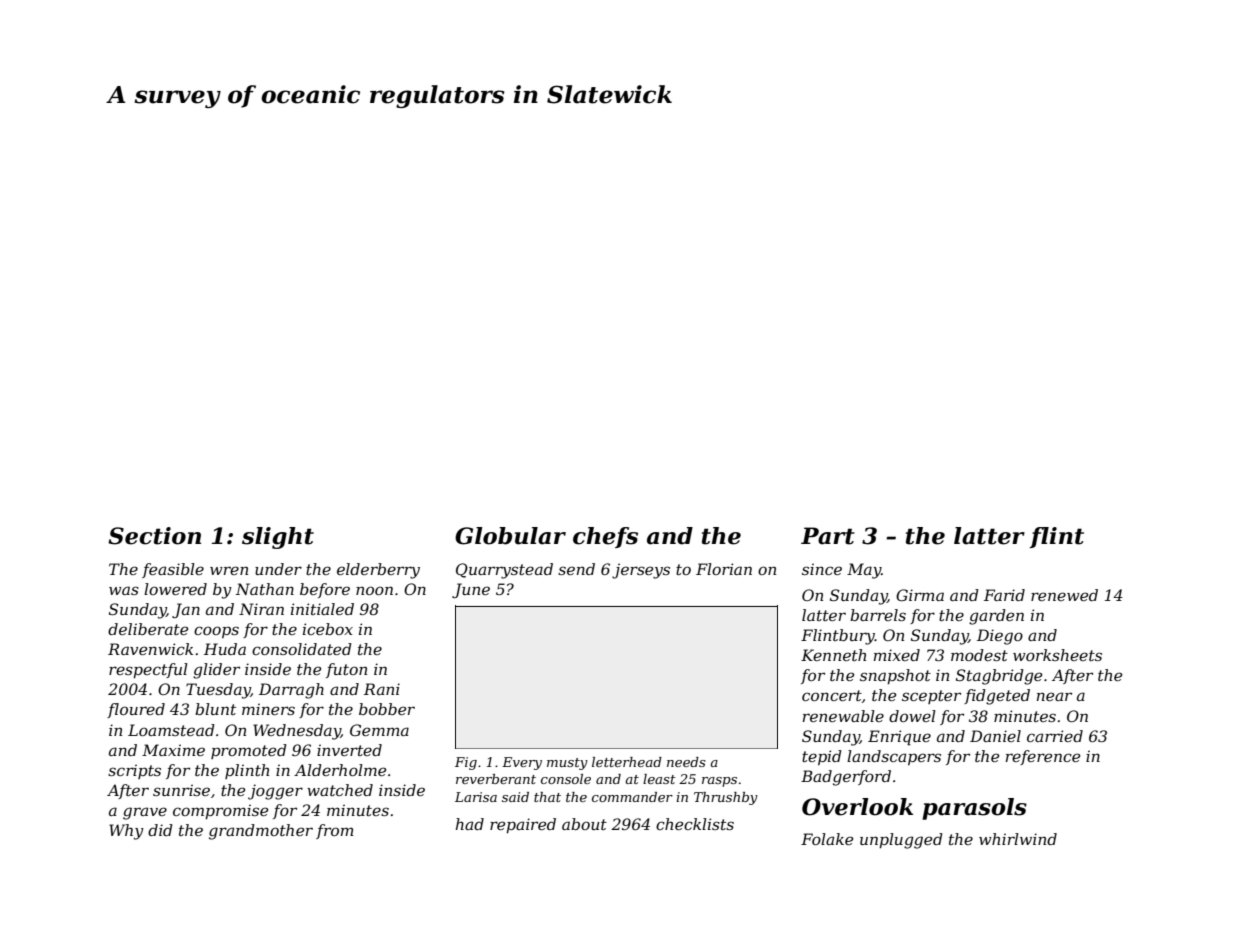 The width and height of the screenshot is (1233, 952). Describe the element at coordinates (278, 538) in the screenshot. I see `slight` at that location.
